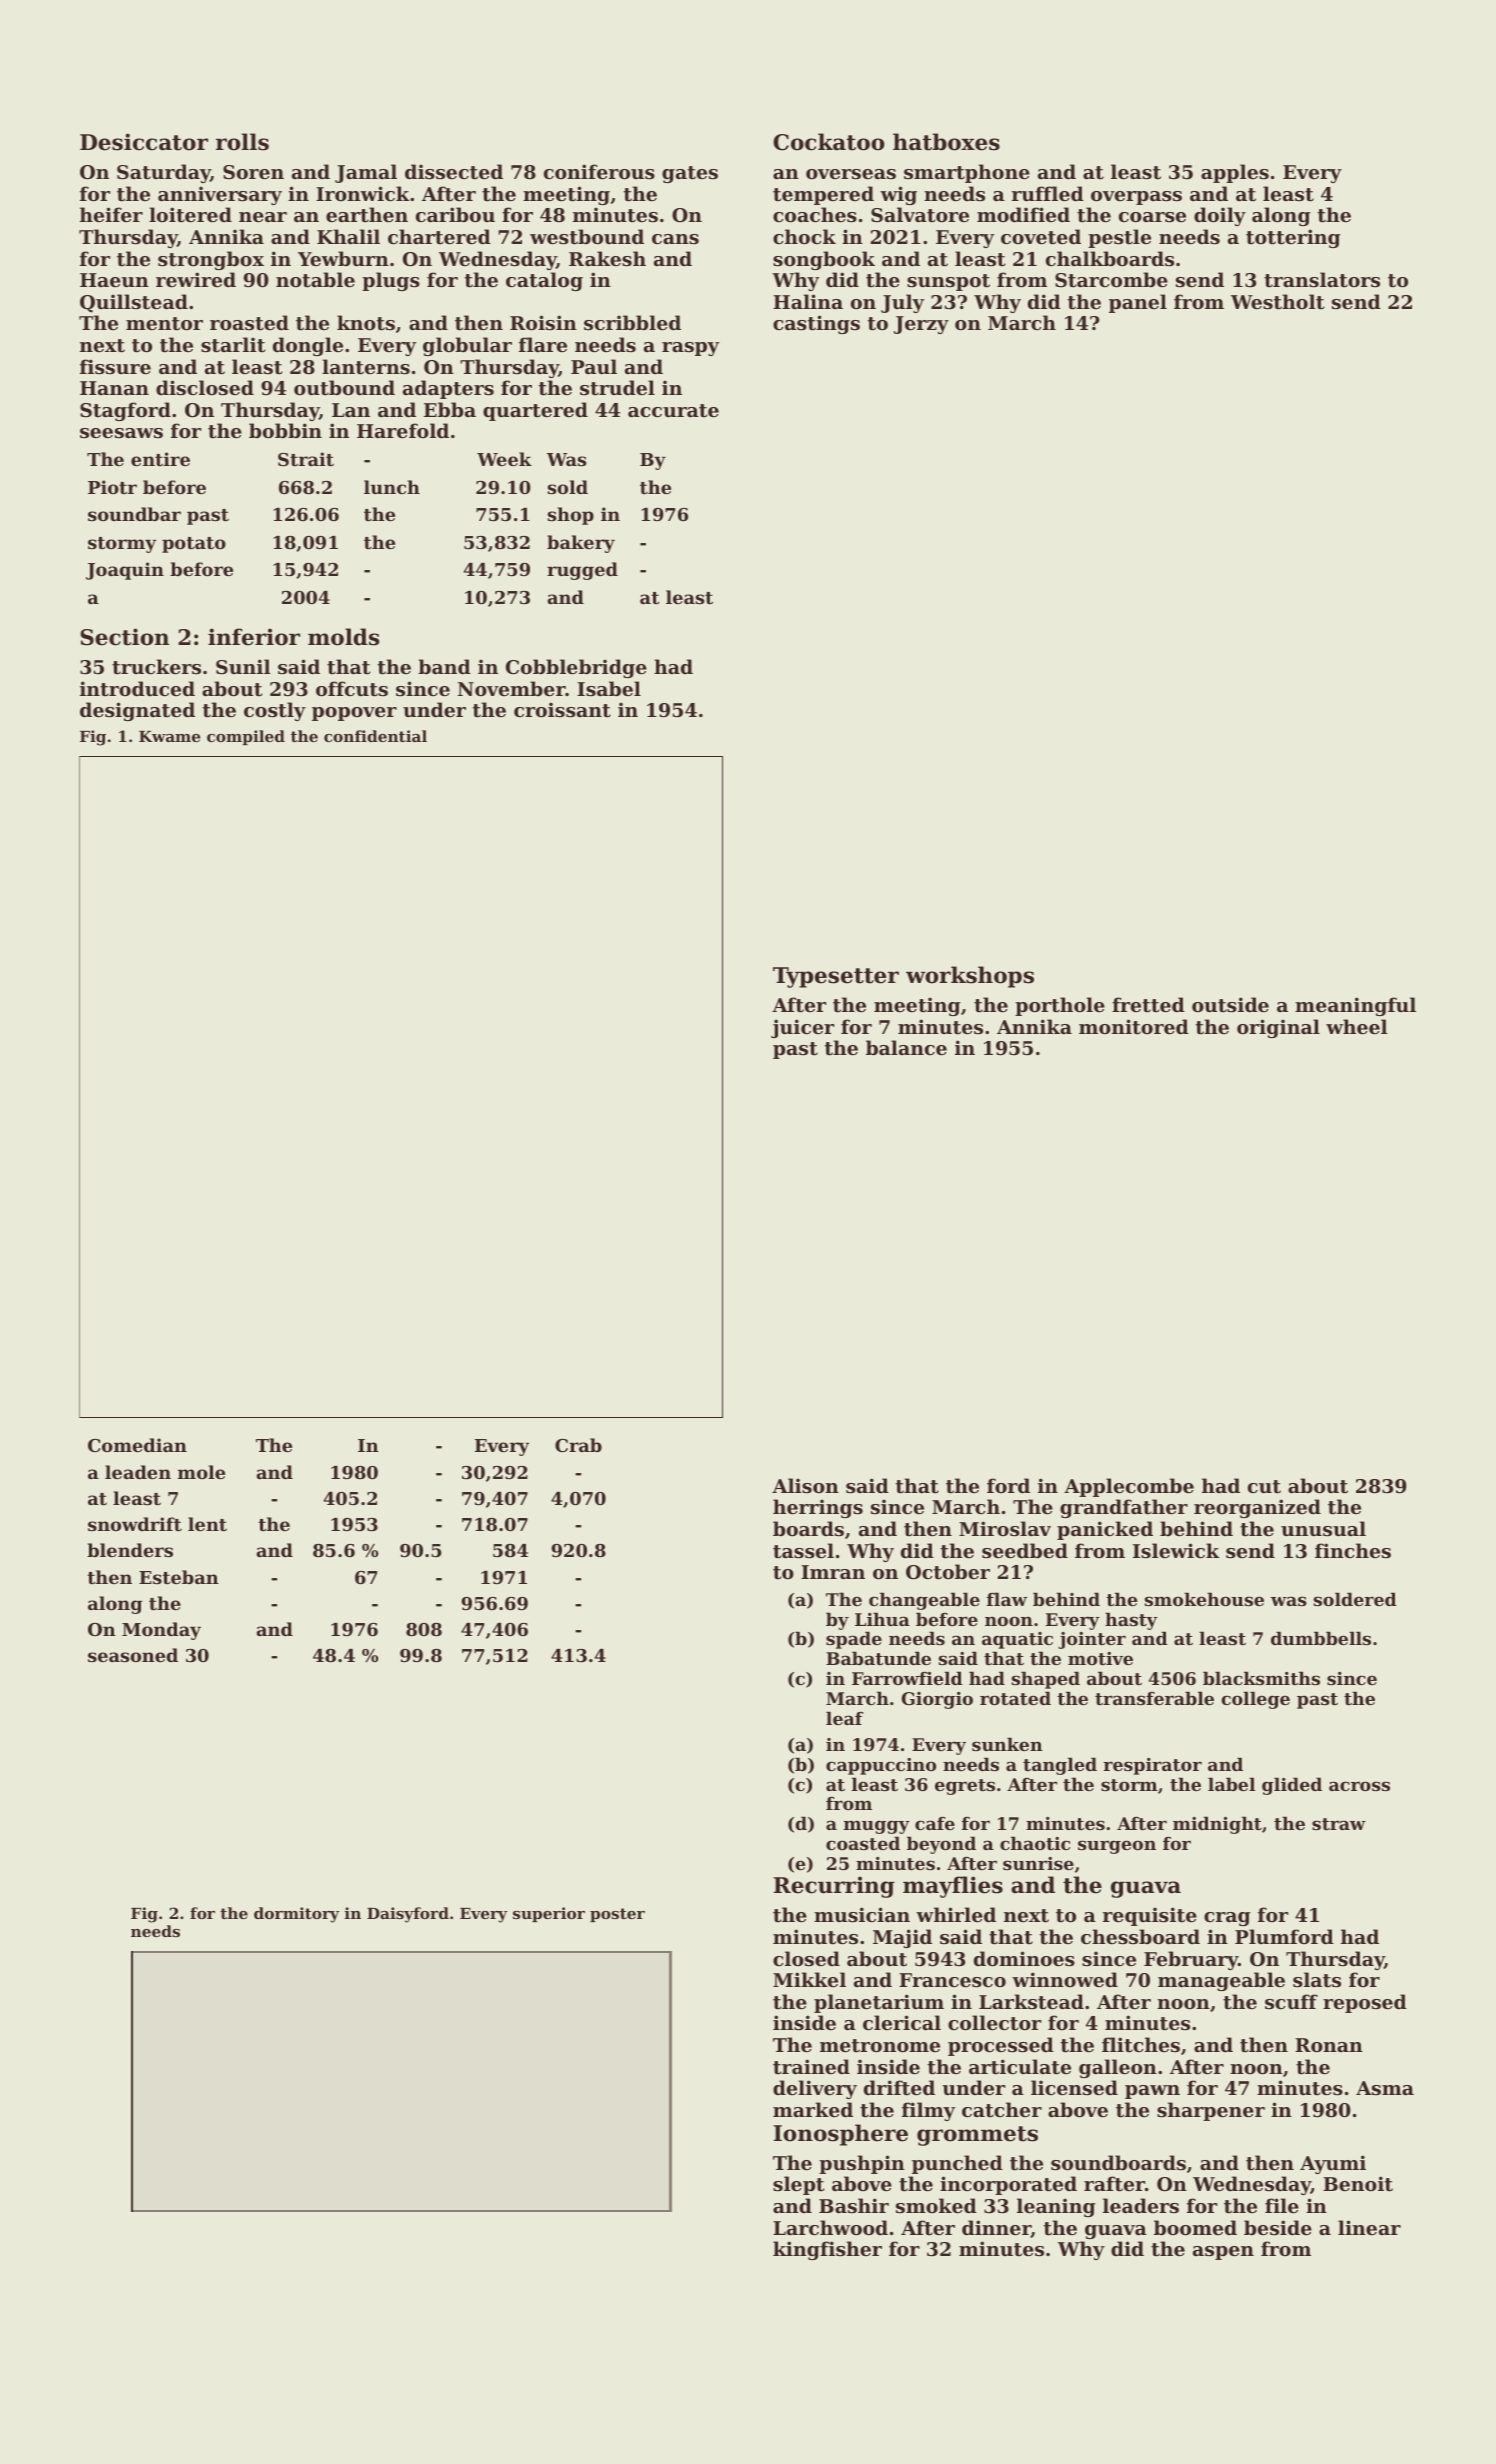 The image size is (1496, 2464). Describe the element at coordinates (829, 142) in the document. I see `Cockatoo` at that location.
